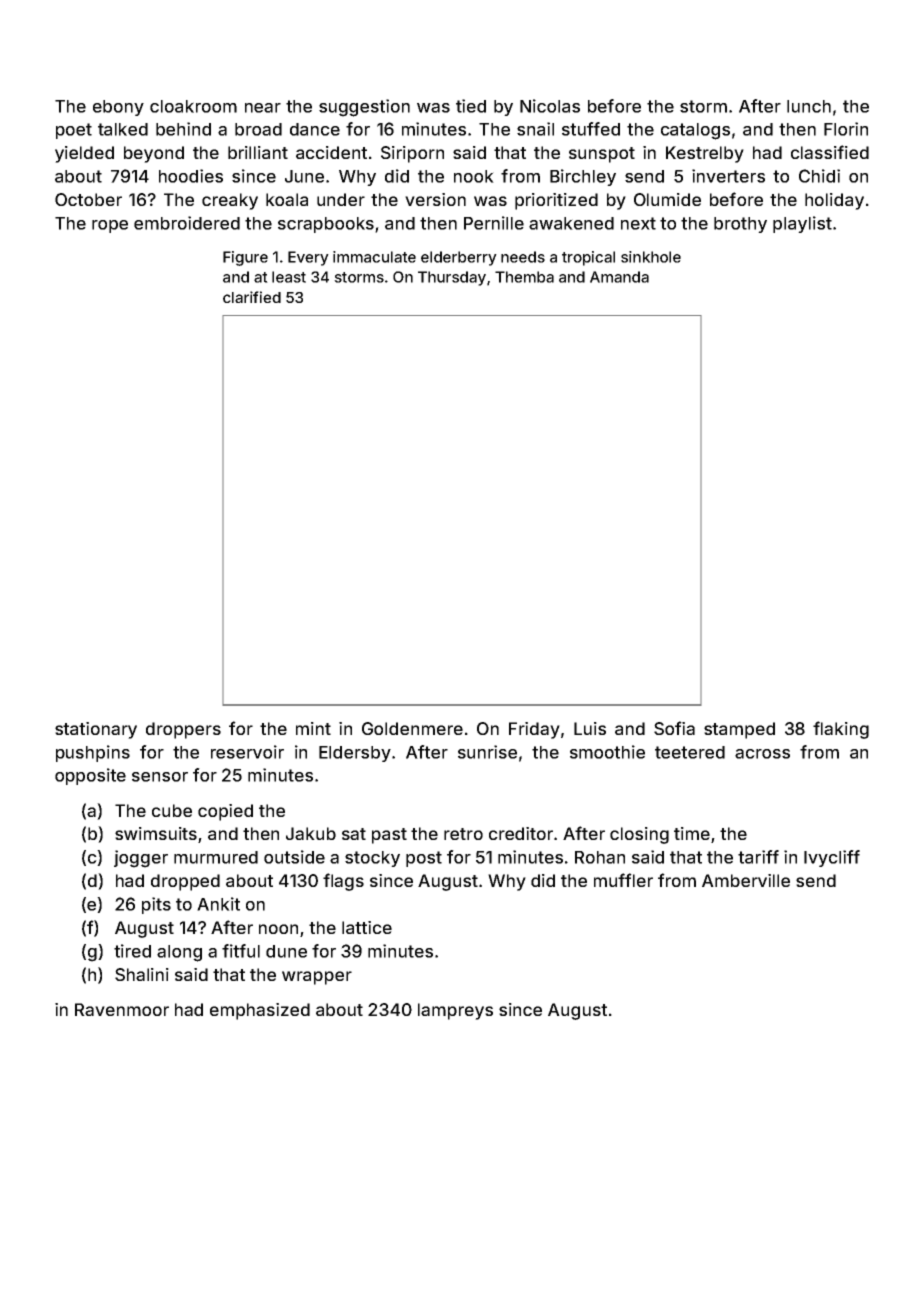 The width and height of the document is (924, 1308). Describe the element at coordinates (487, 752) in the document. I see `sunrise` at that location.
